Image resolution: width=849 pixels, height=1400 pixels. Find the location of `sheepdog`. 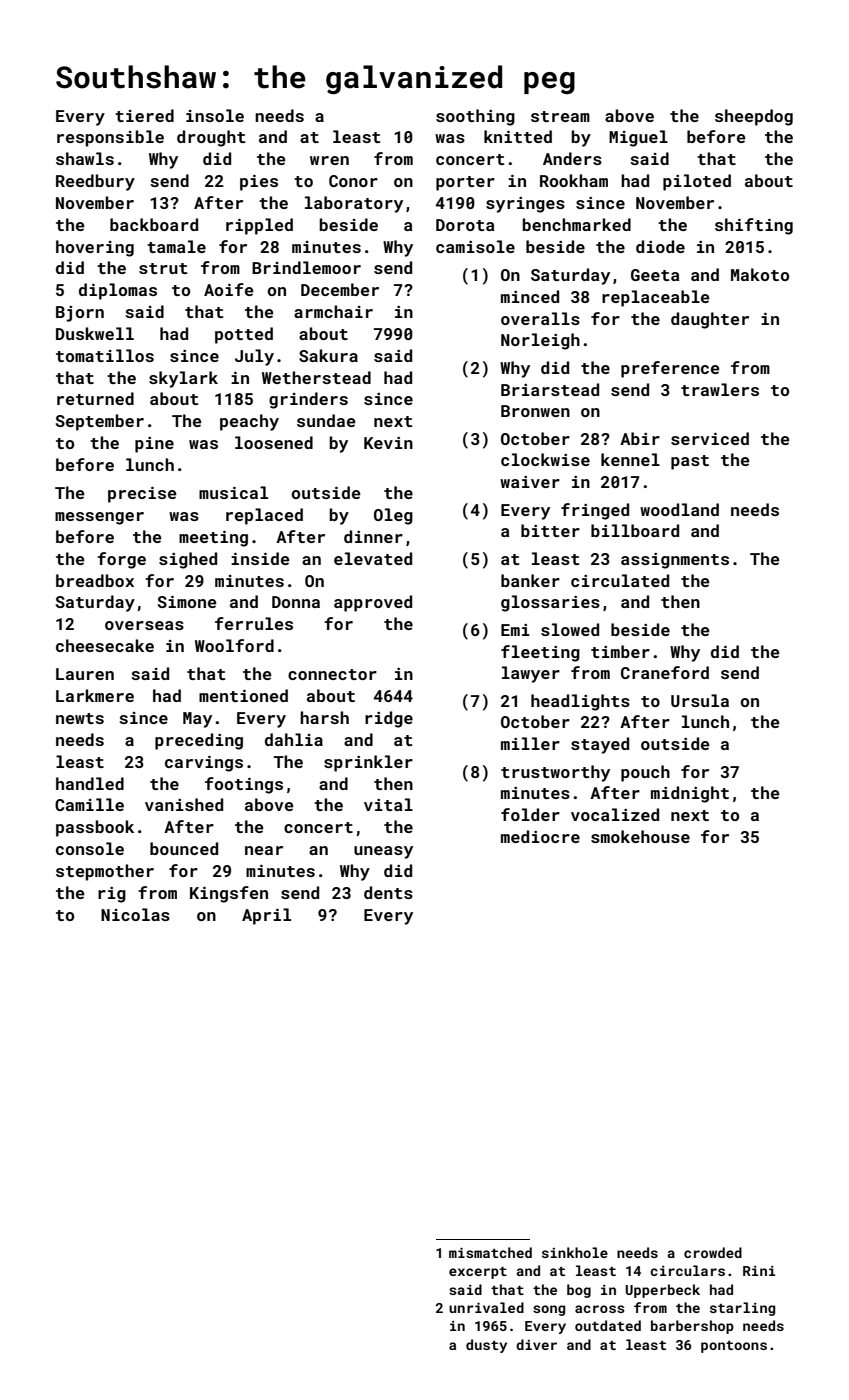

sheepdog is located at coordinates (754, 117).
